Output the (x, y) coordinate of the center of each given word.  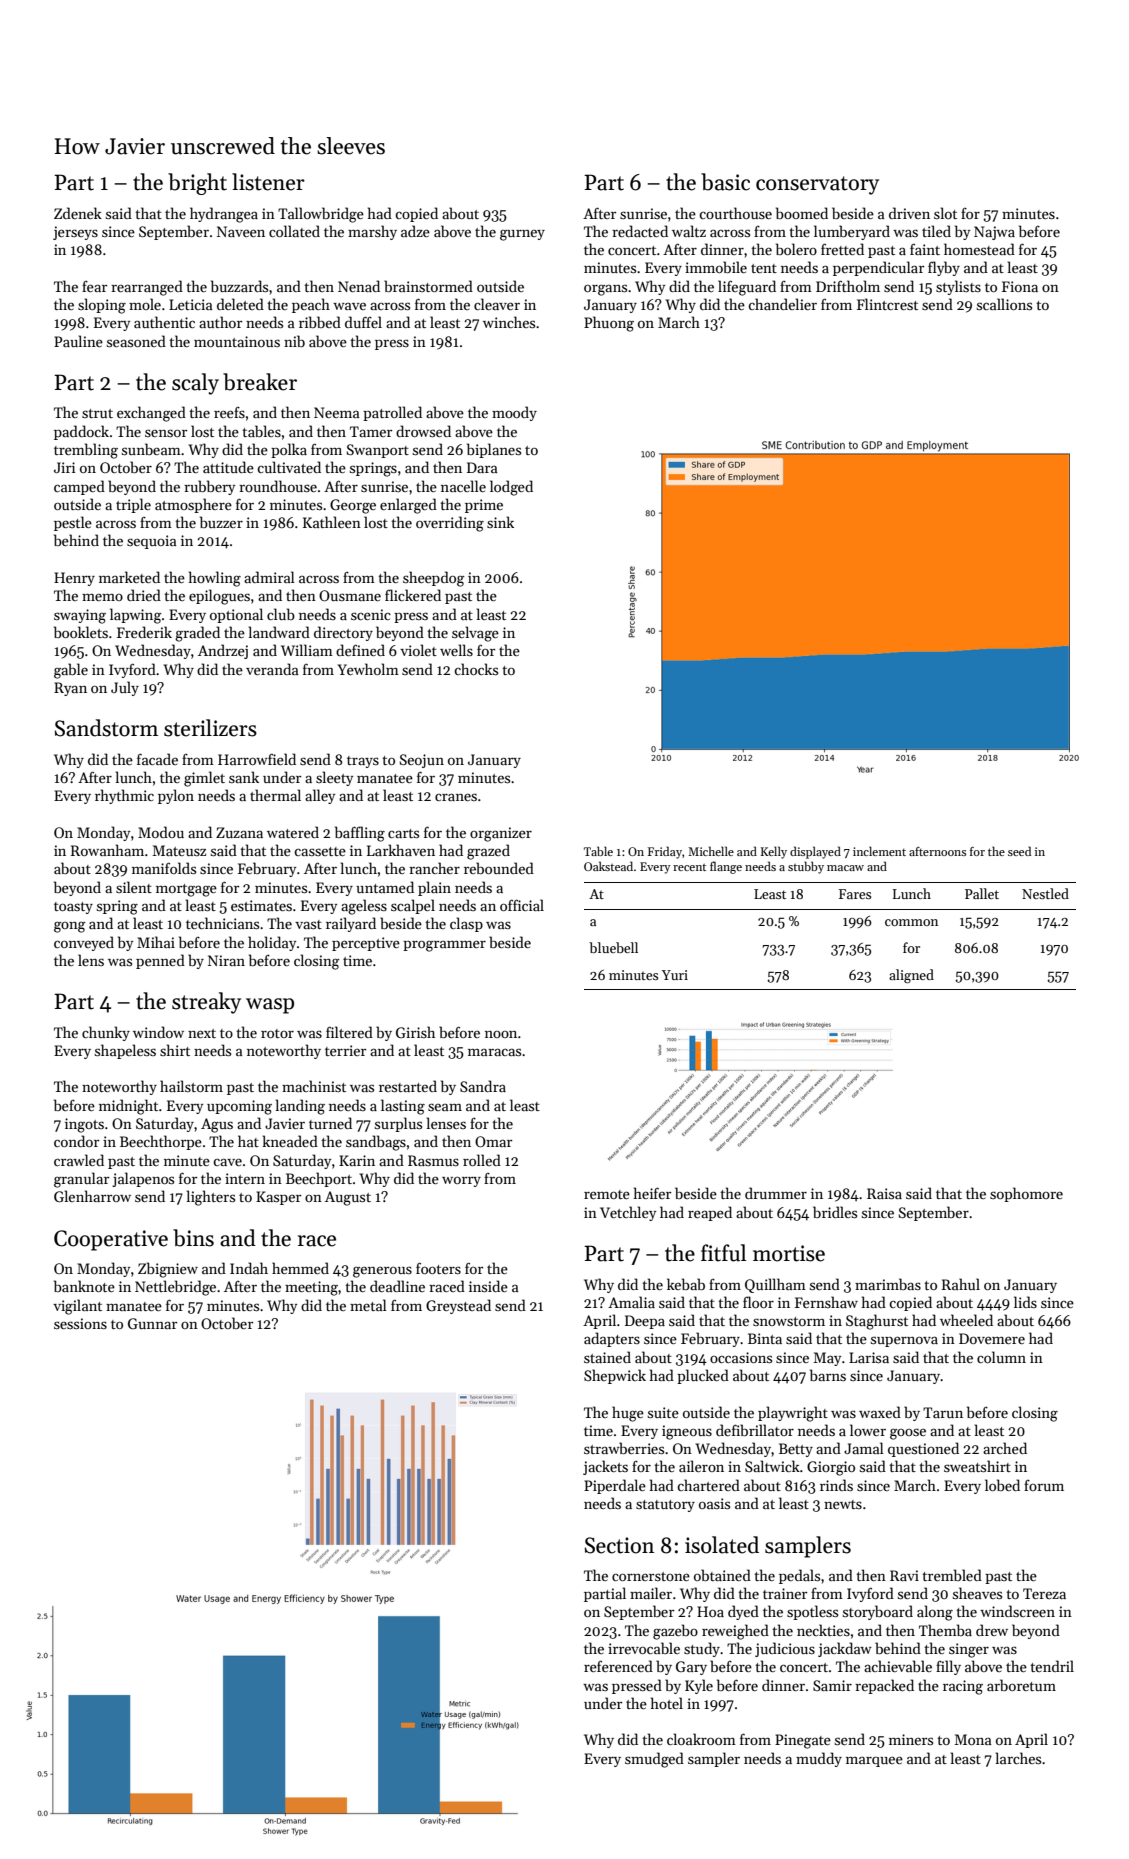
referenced (618, 1666)
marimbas (888, 1284)
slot (945, 213)
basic (725, 182)
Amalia (631, 1302)
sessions (80, 1323)
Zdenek (78, 213)
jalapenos (143, 1179)
